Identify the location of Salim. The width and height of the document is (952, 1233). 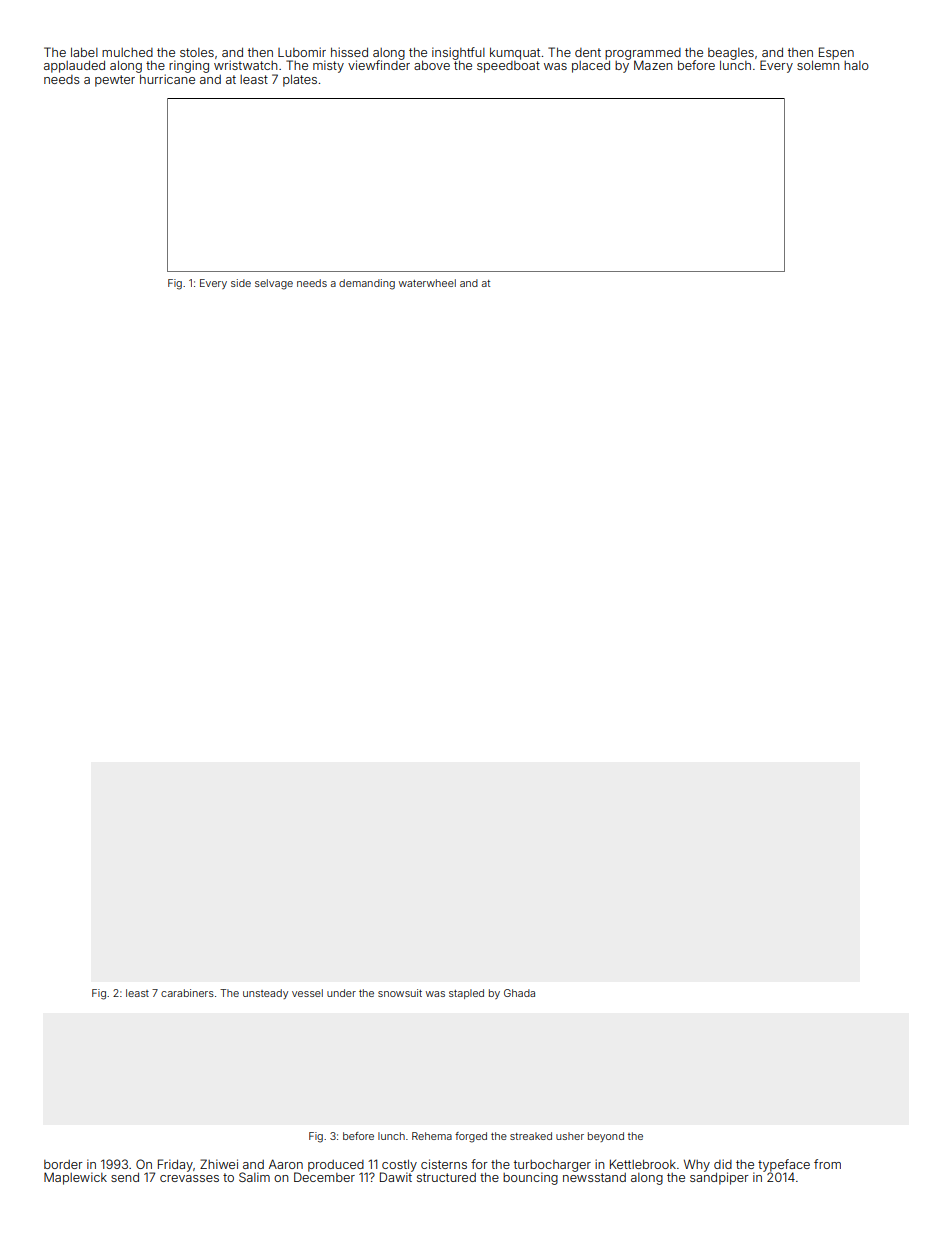
(254, 1177).
